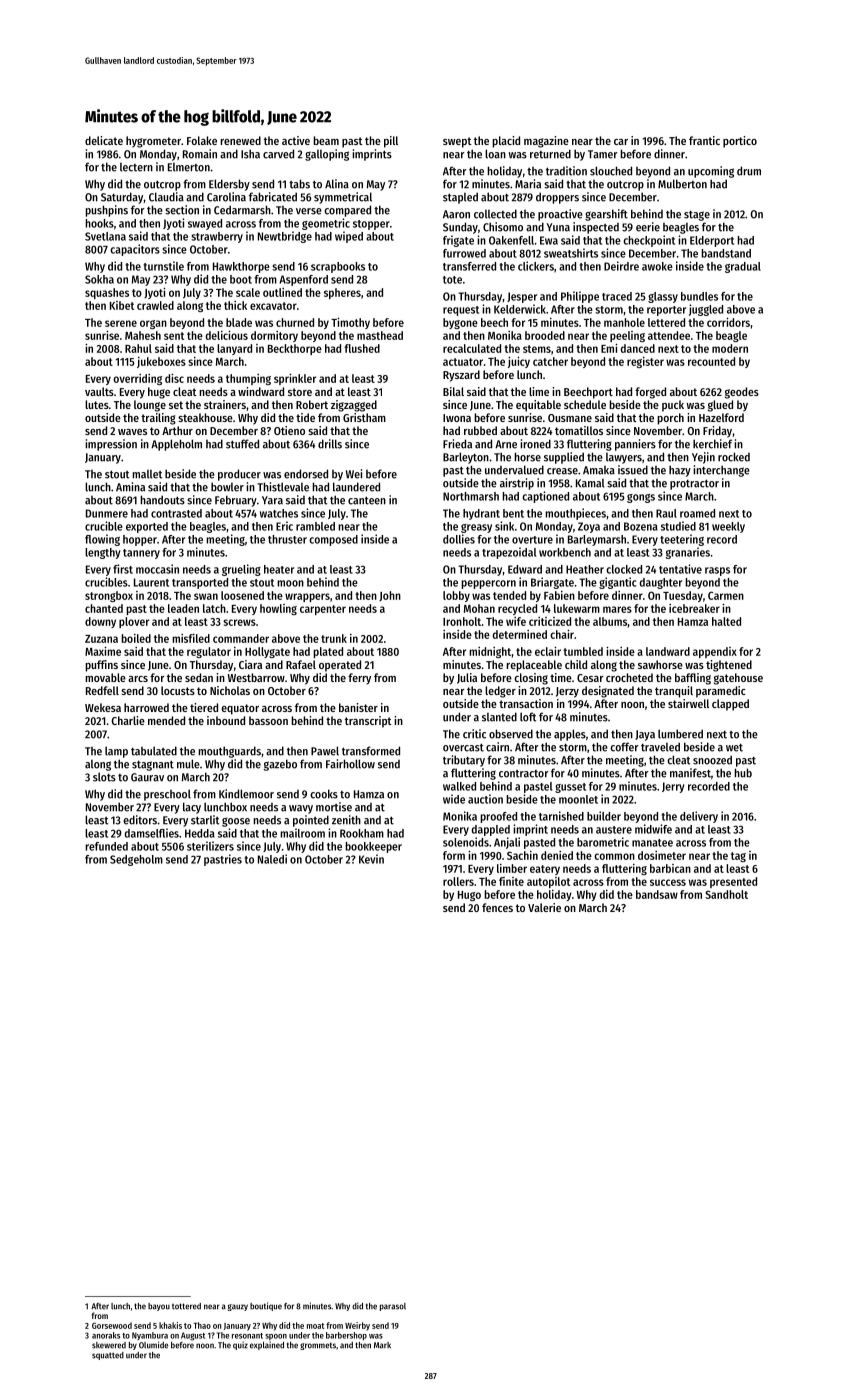 This screenshot has width=849, height=1400. I want to click on kerchief, so click(712, 444).
